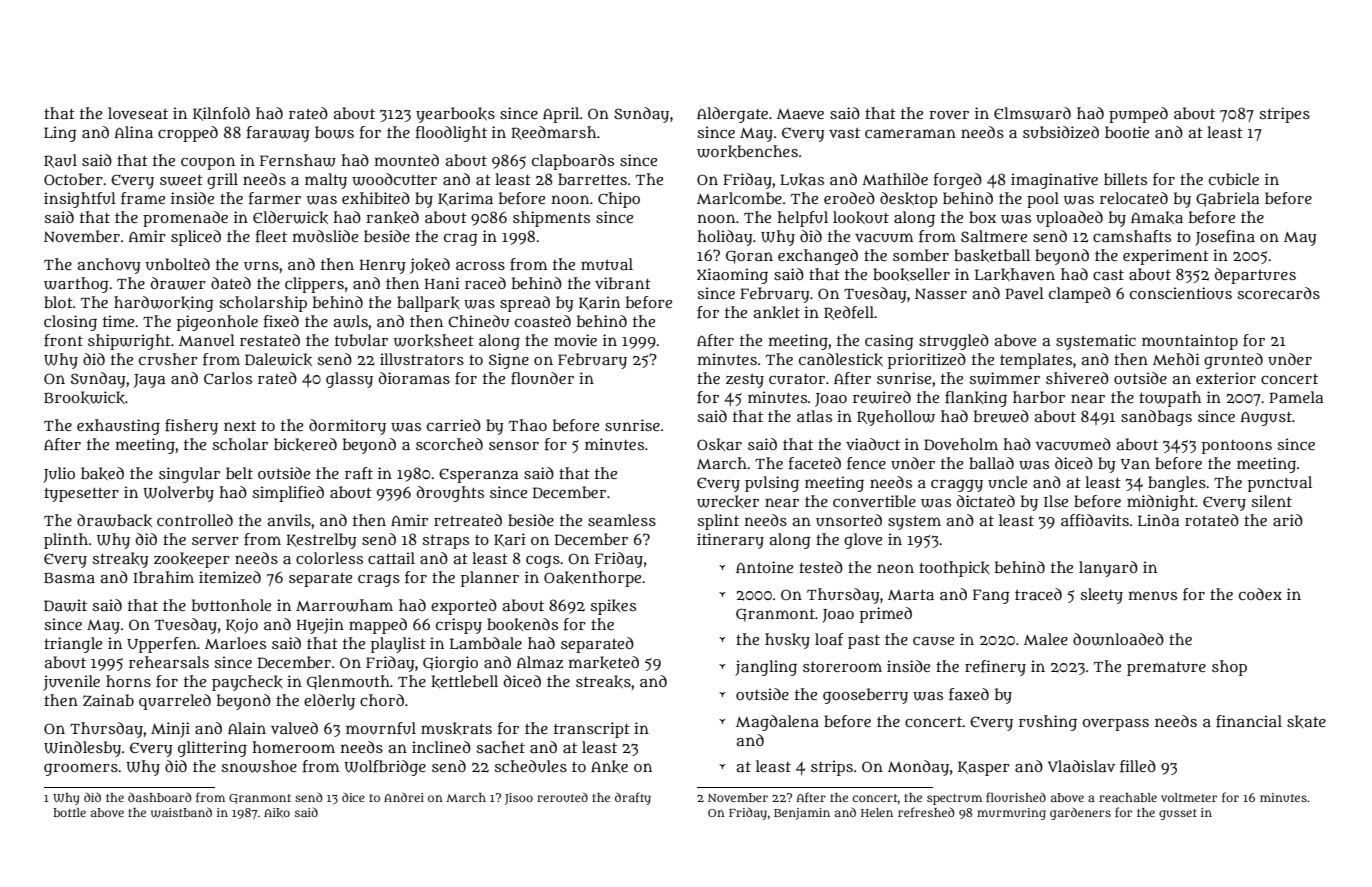 This screenshot has width=1372, height=887. What do you see at coordinates (1237, 447) in the screenshot?
I see `pontoons` at bounding box center [1237, 447].
